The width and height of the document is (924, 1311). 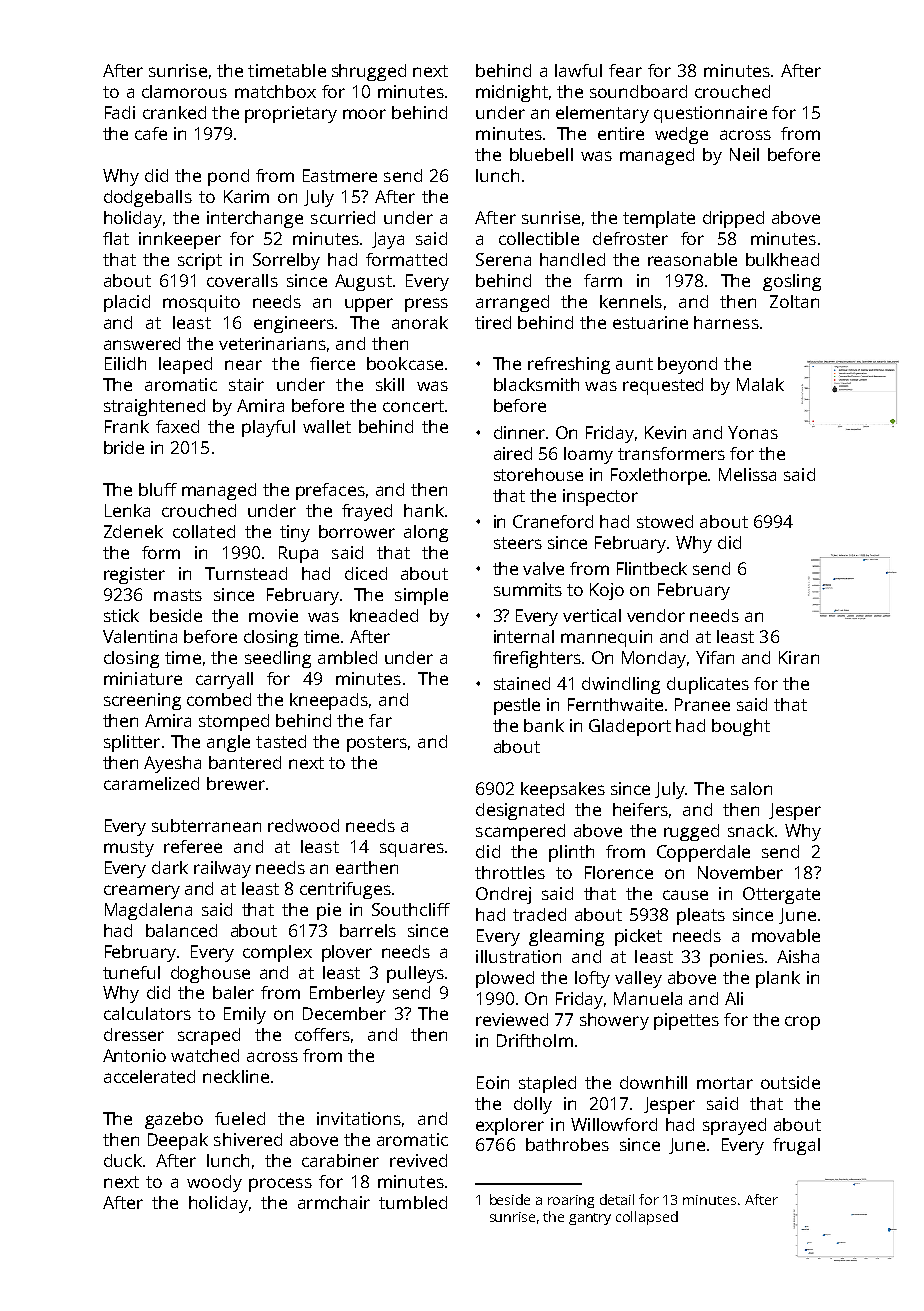 I want to click on Kiran, so click(x=799, y=657).
